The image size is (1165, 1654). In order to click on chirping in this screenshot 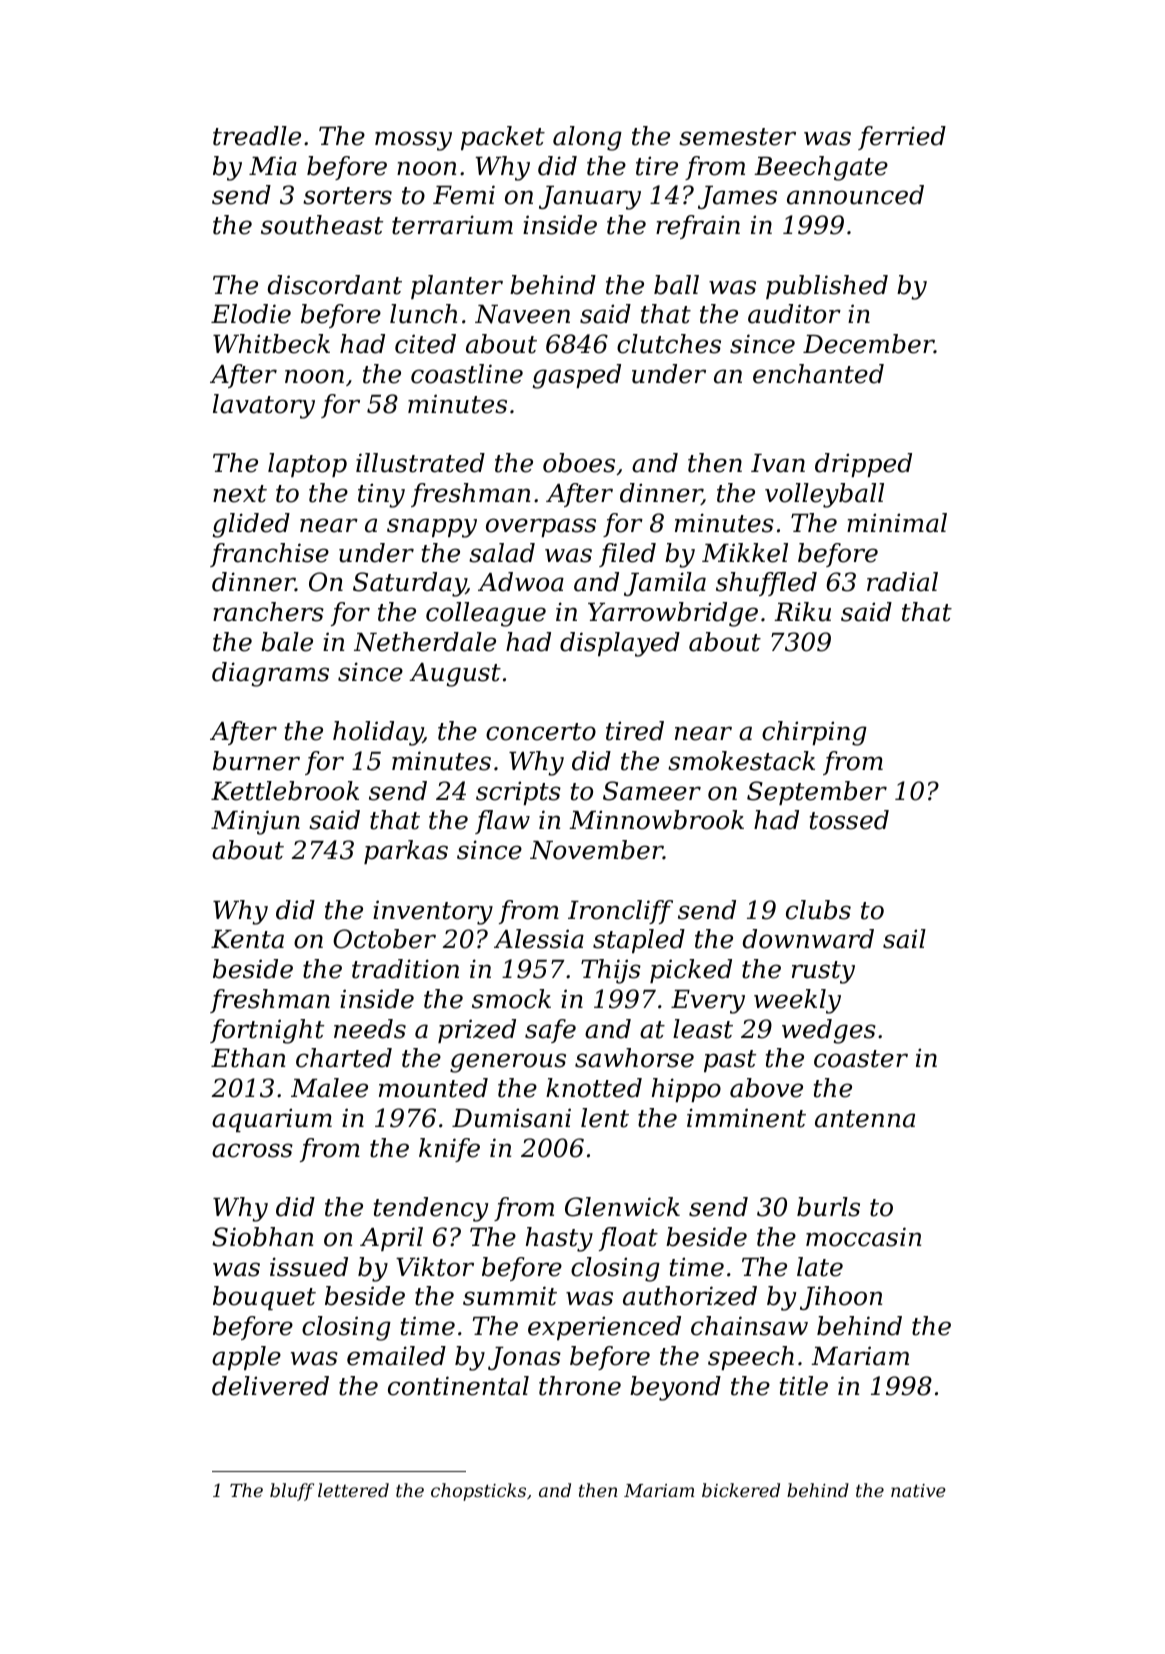, I will do `click(814, 733)`.
